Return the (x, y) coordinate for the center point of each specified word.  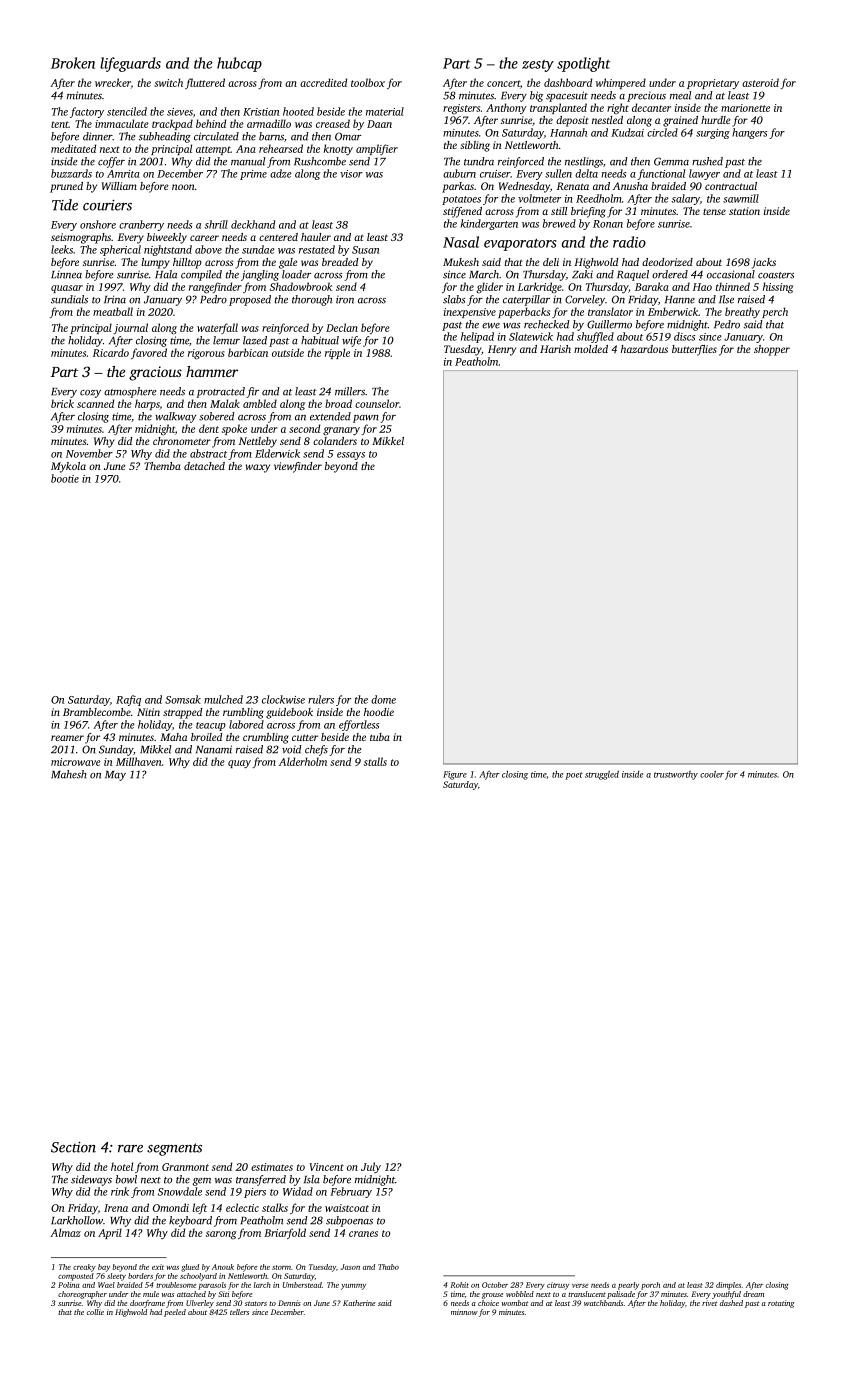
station (744, 211)
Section (73, 1147)
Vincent (326, 1167)
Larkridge (540, 287)
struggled (602, 775)
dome (383, 699)
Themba (162, 466)
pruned (66, 187)
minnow (464, 1312)
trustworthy (676, 775)
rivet (709, 1303)
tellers (239, 1312)
